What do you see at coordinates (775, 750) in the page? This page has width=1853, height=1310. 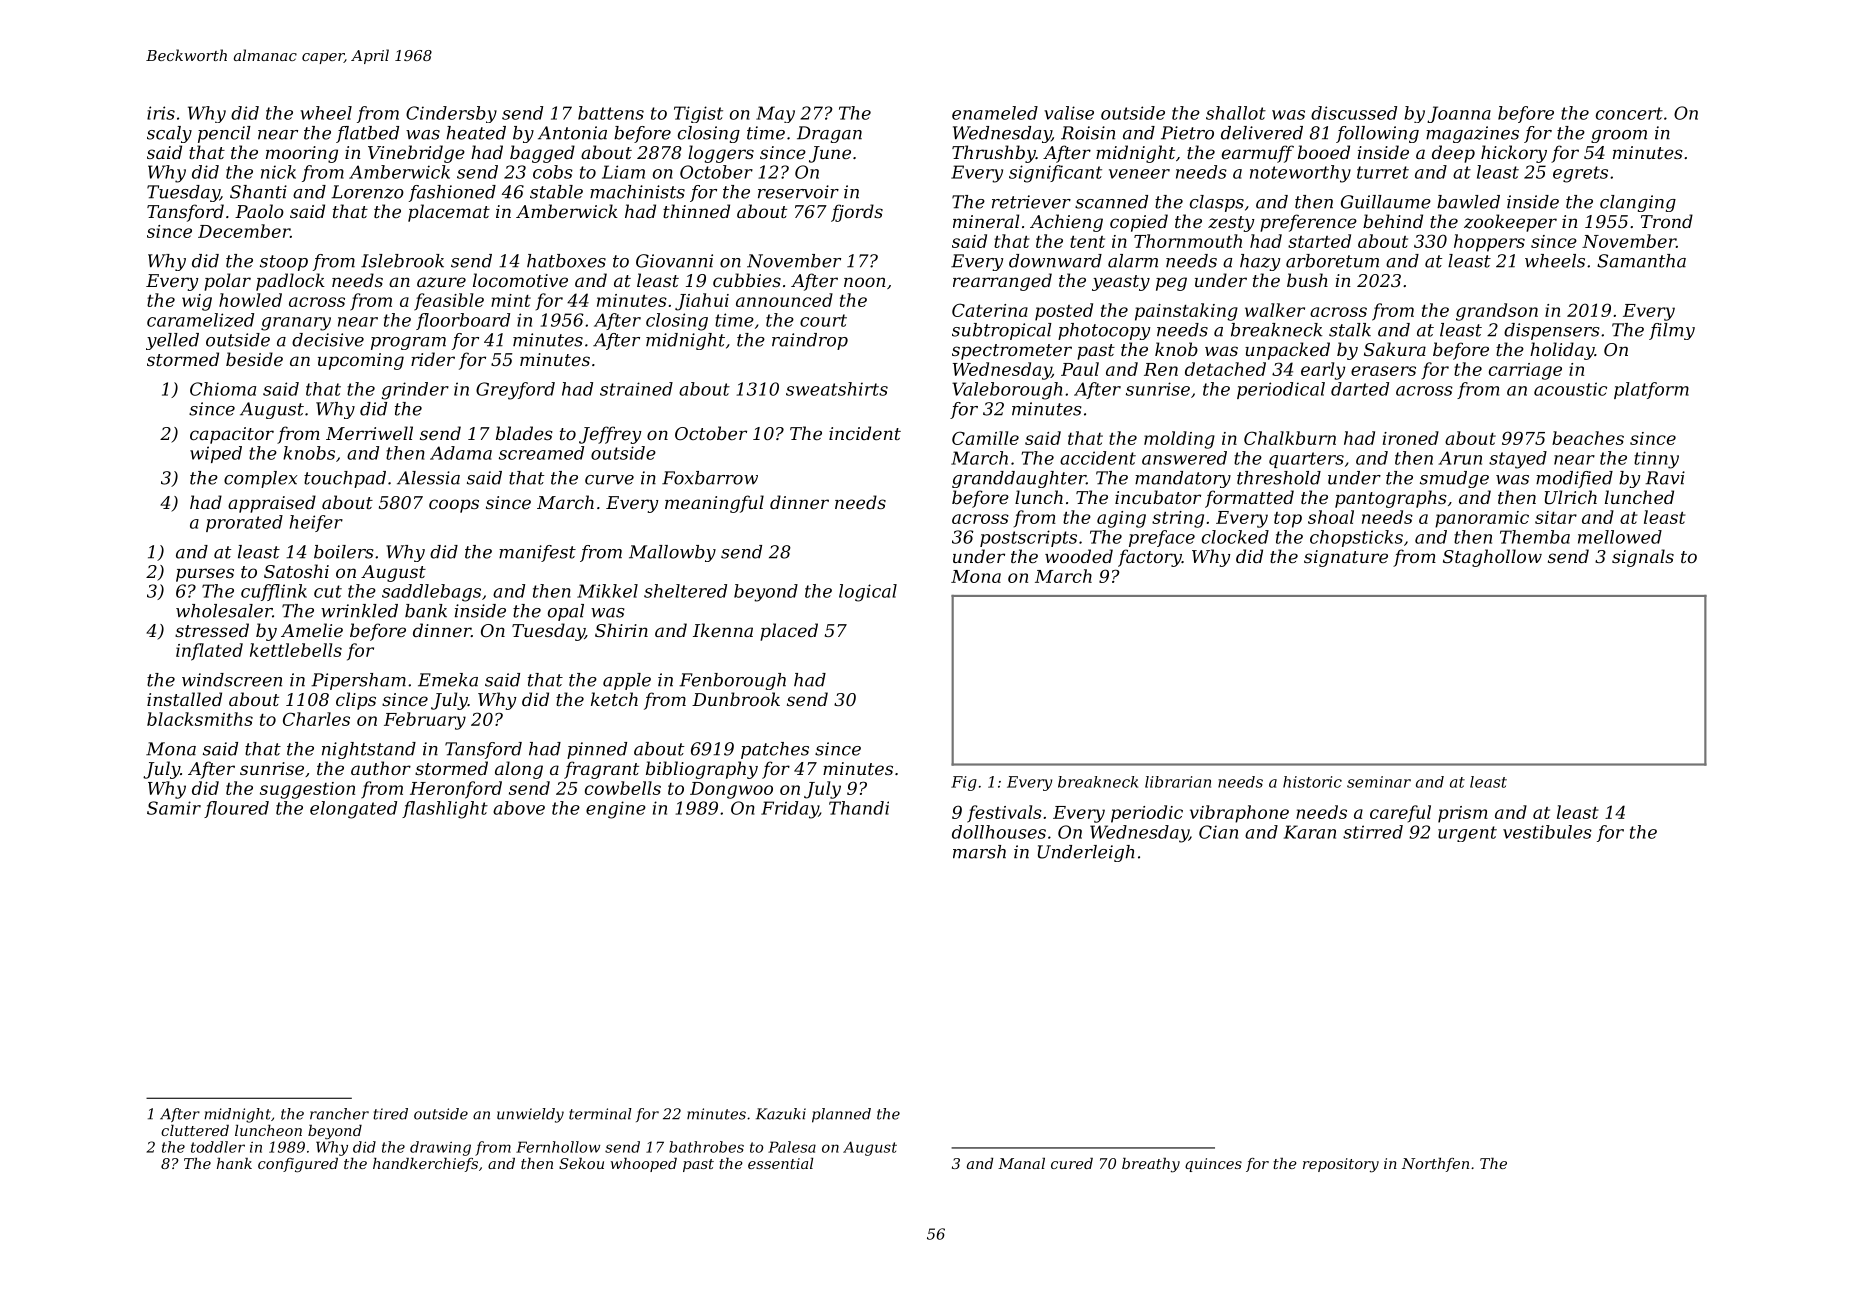 I see `patches` at bounding box center [775, 750].
